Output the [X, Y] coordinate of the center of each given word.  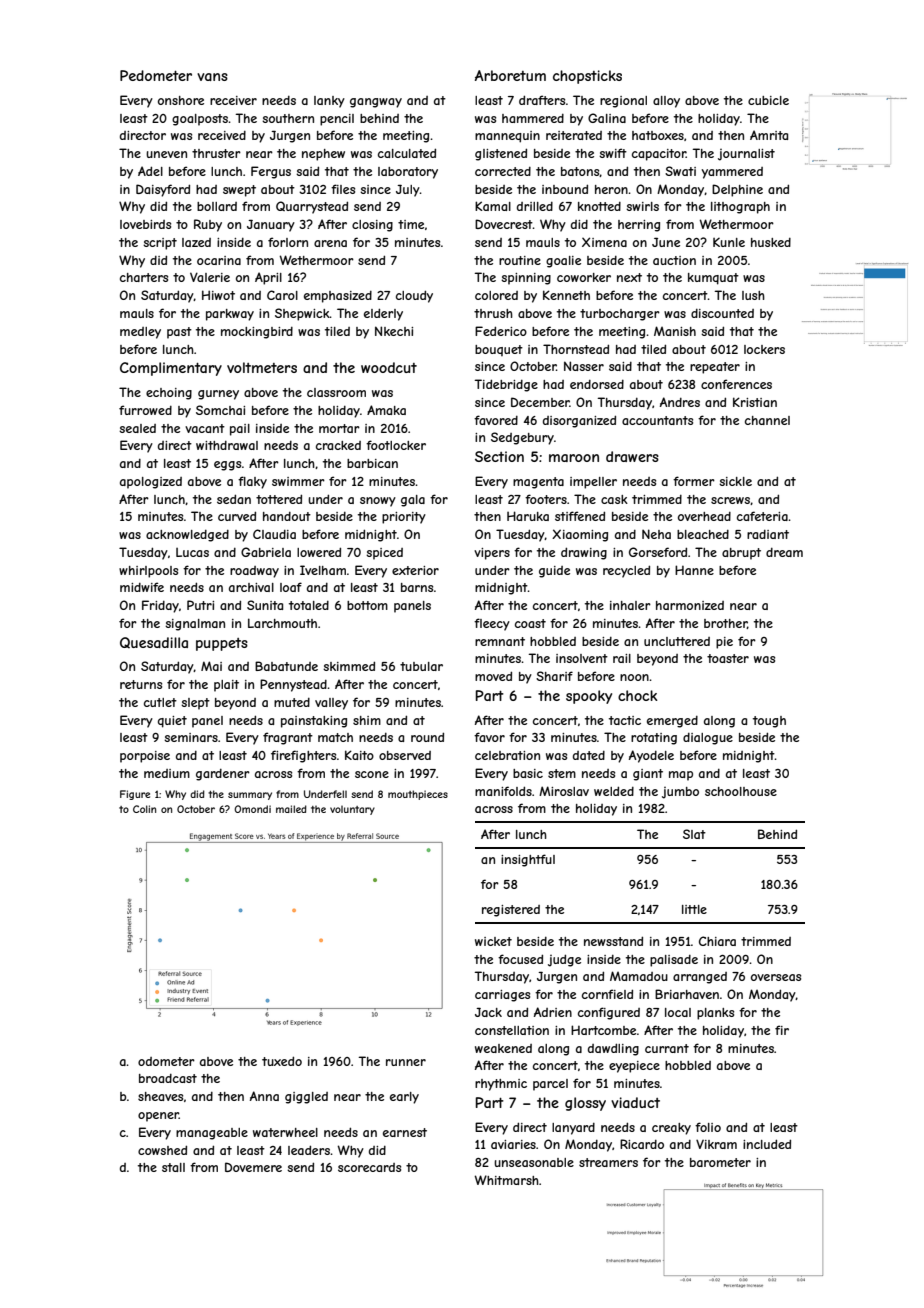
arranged [700, 978]
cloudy [414, 296]
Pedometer [156, 75]
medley [140, 333]
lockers [764, 349]
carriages [502, 996]
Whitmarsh [506, 1180]
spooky [589, 697]
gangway [376, 103]
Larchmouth [282, 623]
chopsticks [587, 77]
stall [173, 1167]
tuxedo [282, 1061]
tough [769, 722]
